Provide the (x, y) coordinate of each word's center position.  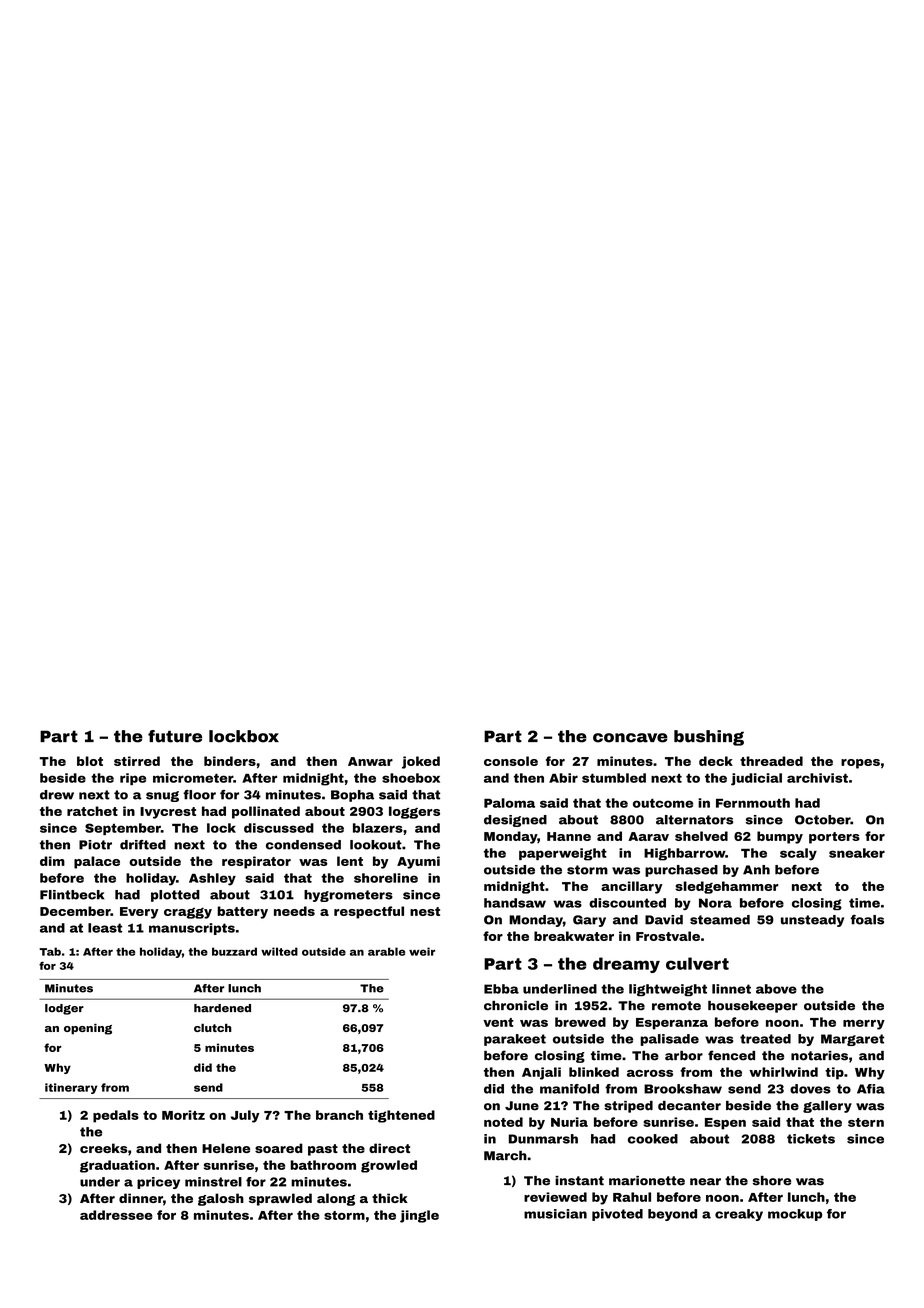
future (175, 736)
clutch (213, 1028)
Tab (50, 951)
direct (389, 1148)
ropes (860, 764)
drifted (143, 845)
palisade (669, 1040)
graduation (117, 1166)
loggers (414, 812)
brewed (580, 1022)
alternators (694, 820)
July (245, 1116)
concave (630, 738)
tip (834, 1073)
